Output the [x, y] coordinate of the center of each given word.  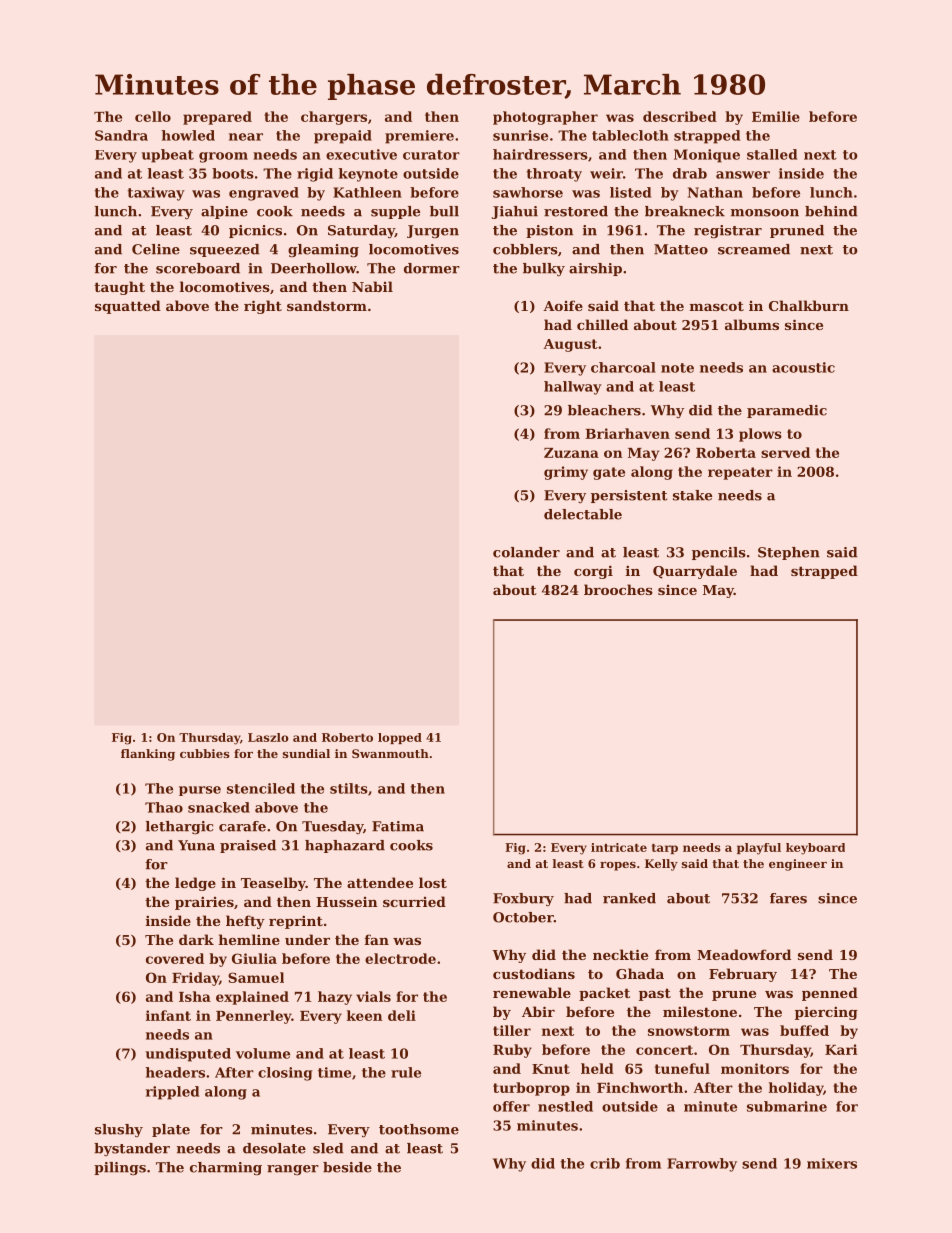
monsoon [765, 213]
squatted [128, 307]
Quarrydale [695, 572]
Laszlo [268, 737]
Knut [551, 1069]
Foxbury [523, 899]
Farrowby [702, 1165]
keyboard [815, 849]
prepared [217, 118]
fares [788, 898]
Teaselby [273, 884]
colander [526, 552]
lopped [400, 738]
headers [175, 1072]
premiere [419, 137]
